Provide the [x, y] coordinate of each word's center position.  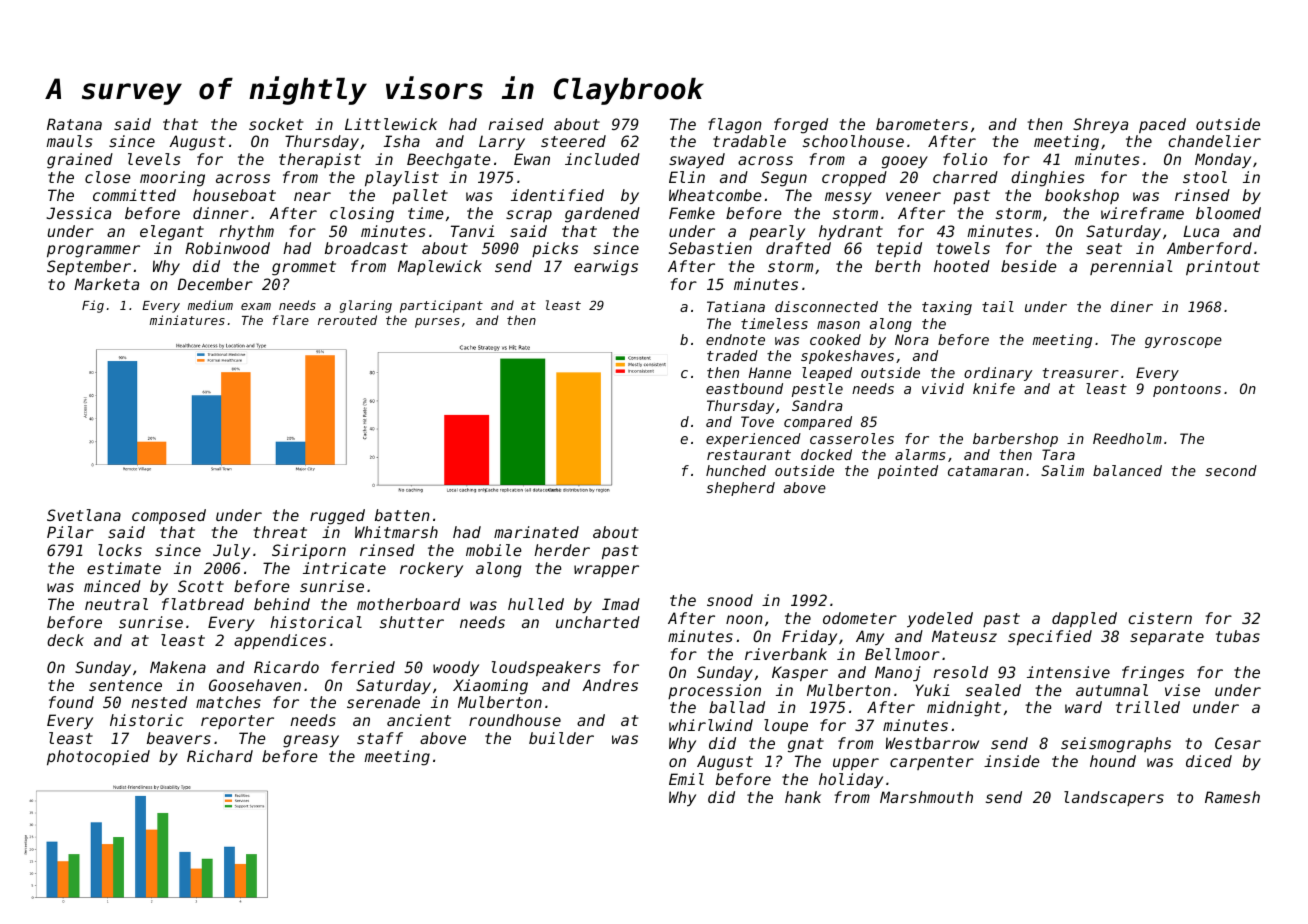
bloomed [1228, 213]
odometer [860, 618]
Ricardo [286, 667]
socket [276, 124]
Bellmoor [902, 654]
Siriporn [309, 551]
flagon [735, 126]
